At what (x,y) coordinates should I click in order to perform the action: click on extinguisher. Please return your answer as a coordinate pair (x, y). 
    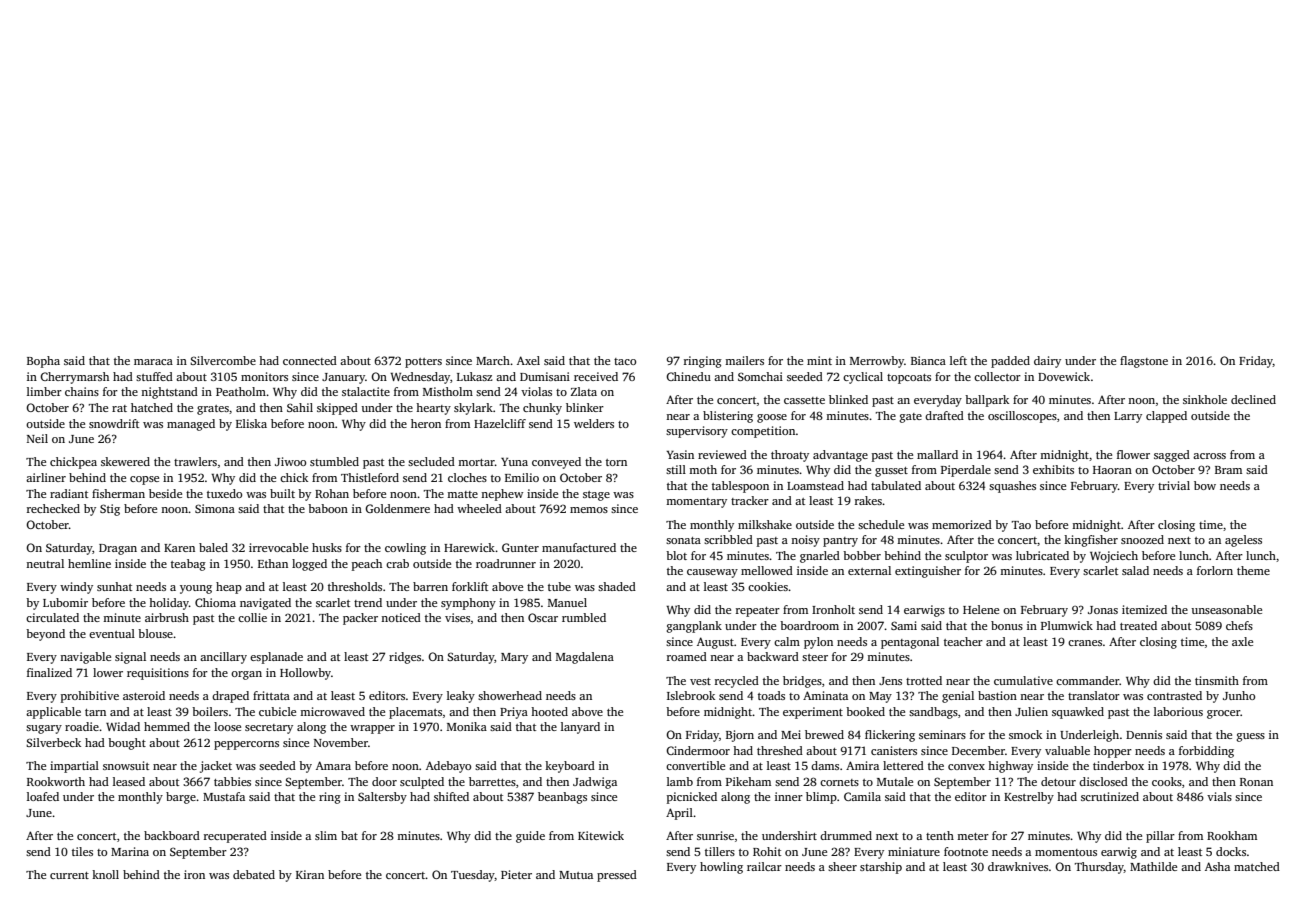
    Looking at the image, I should click on (928, 572).
